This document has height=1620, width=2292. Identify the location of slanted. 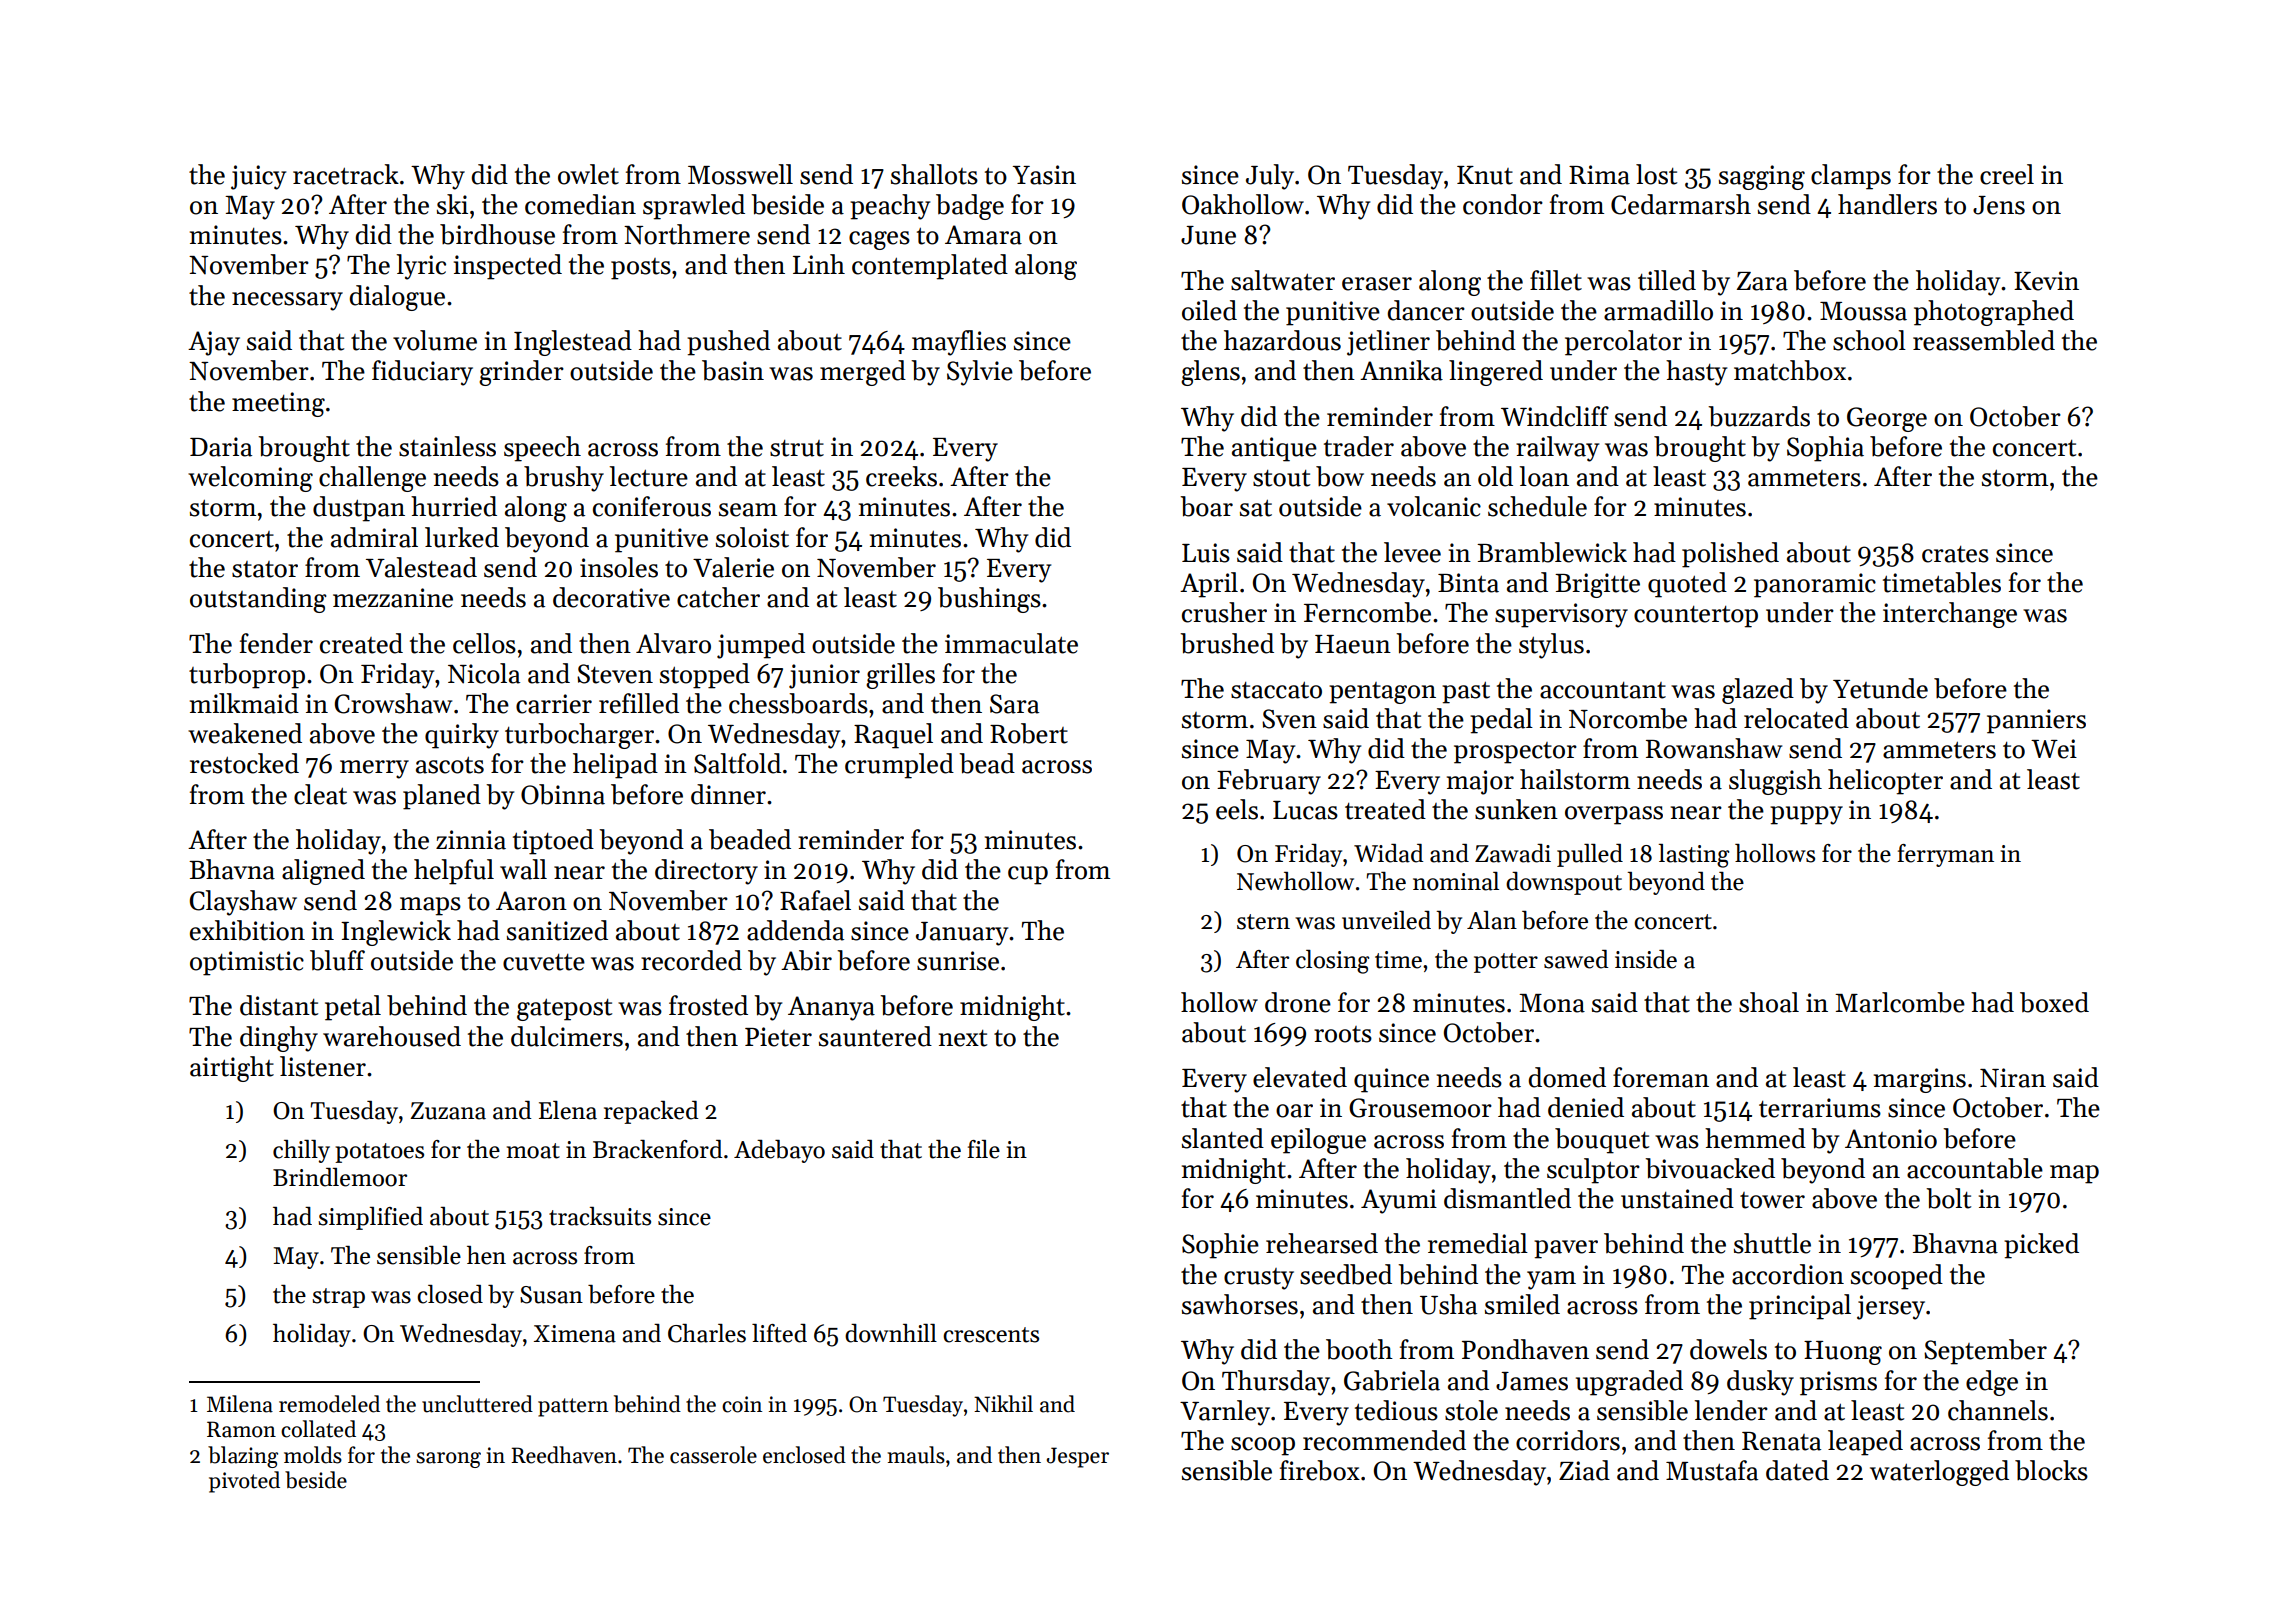
(1223, 1138).
